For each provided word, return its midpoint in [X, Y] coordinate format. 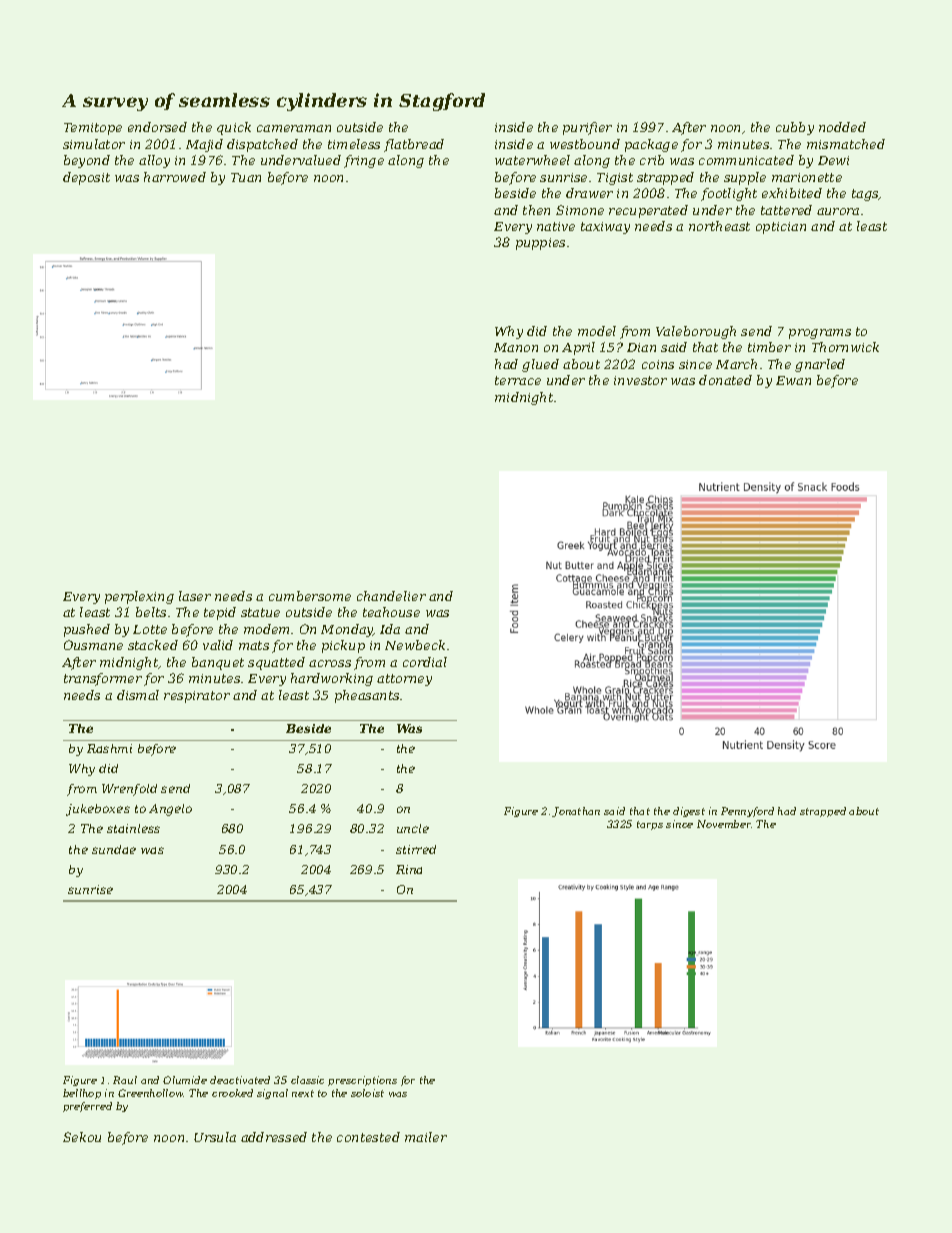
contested [368, 1137]
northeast [719, 226]
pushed [87, 630]
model [597, 331]
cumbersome [310, 596]
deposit [86, 178]
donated [725, 380]
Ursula [215, 1137]
